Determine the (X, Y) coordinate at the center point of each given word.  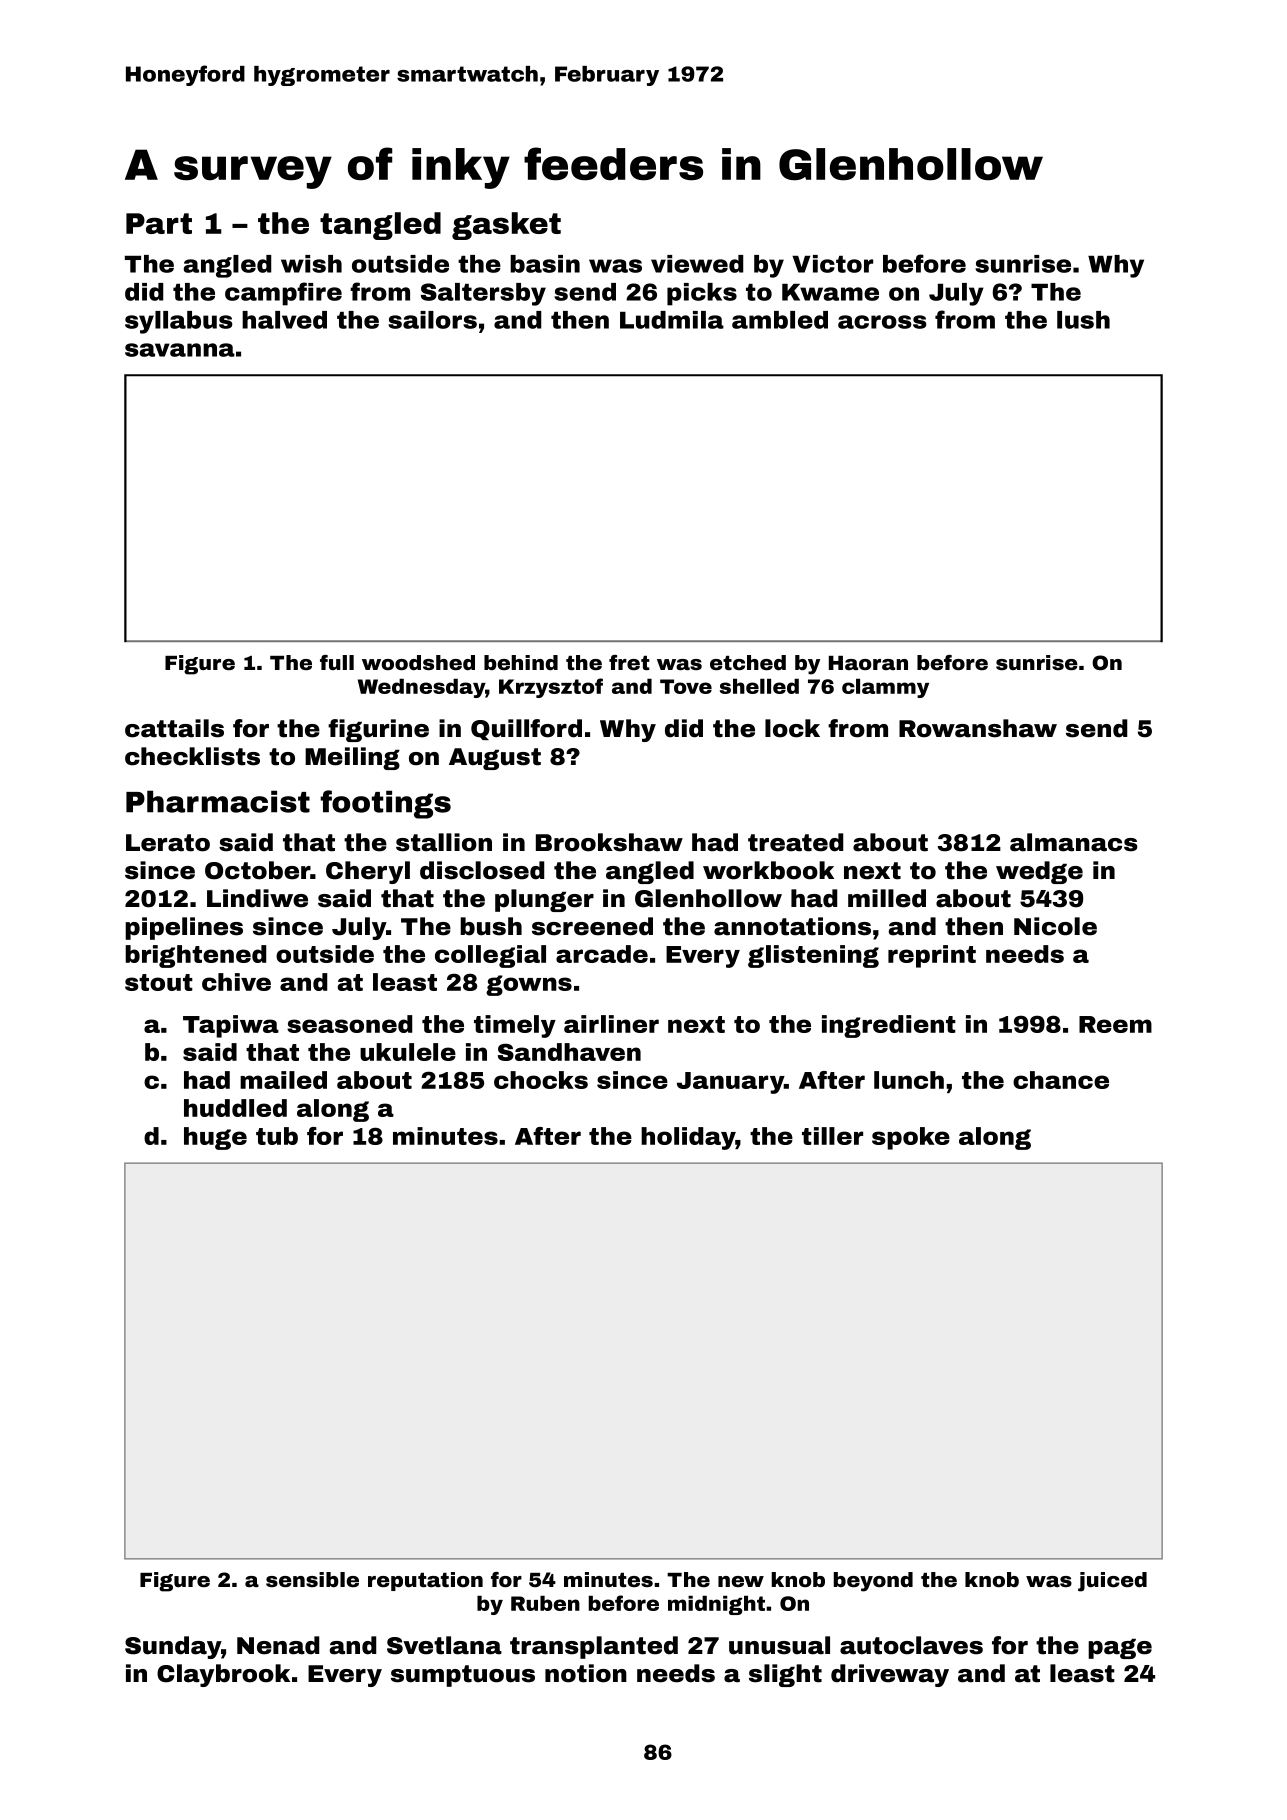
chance (1061, 1080)
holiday (688, 1138)
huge (215, 1138)
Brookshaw (609, 842)
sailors (432, 320)
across (882, 322)
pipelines (184, 928)
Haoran (868, 663)
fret (629, 662)
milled (887, 898)
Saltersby (483, 294)
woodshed (418, 662)
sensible (312, 1579)
